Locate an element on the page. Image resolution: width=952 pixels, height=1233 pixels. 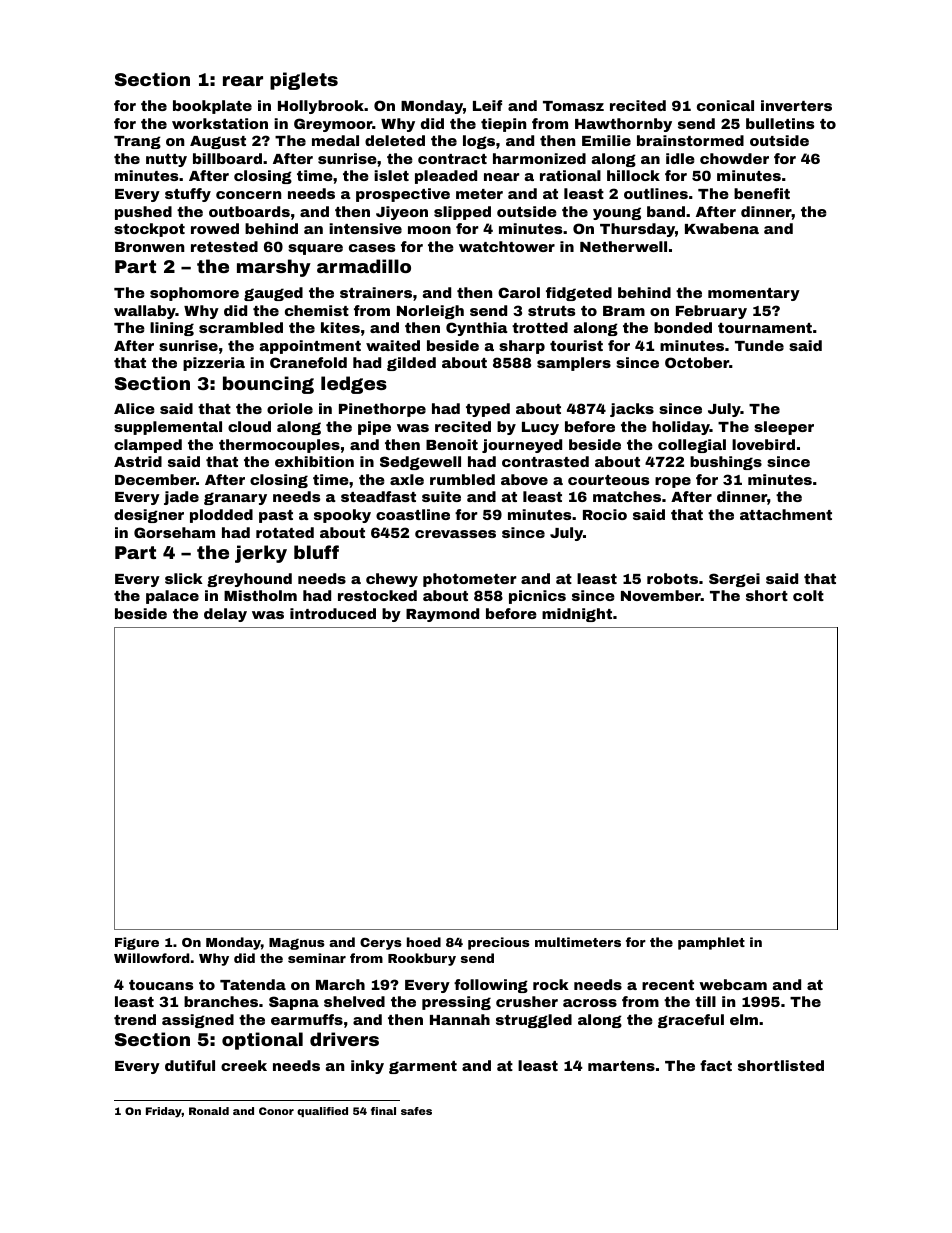
introduced is located at coordinates (333, 613).
